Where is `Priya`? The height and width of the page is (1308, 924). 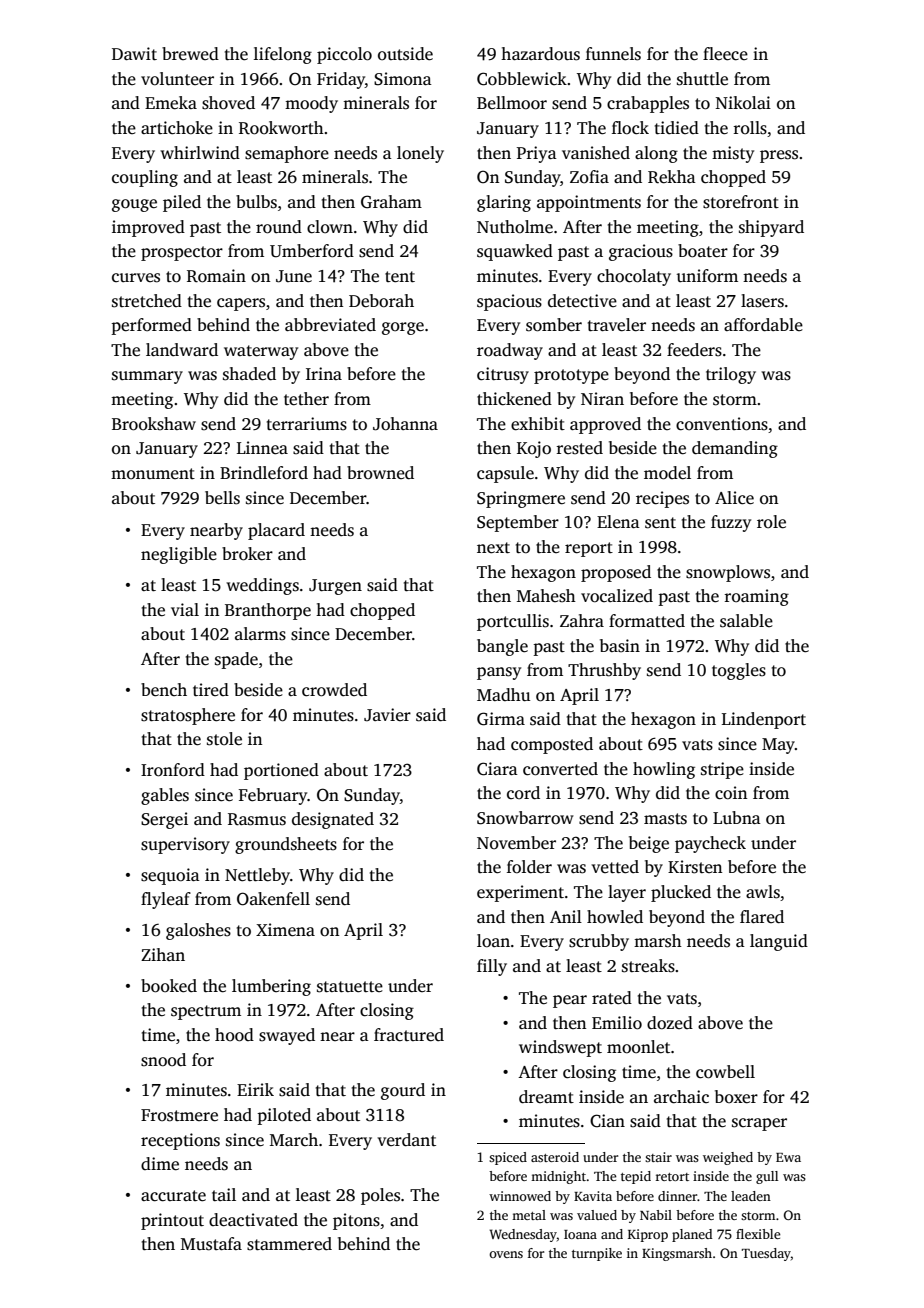
Priya is located at coordinates (537, 154).
